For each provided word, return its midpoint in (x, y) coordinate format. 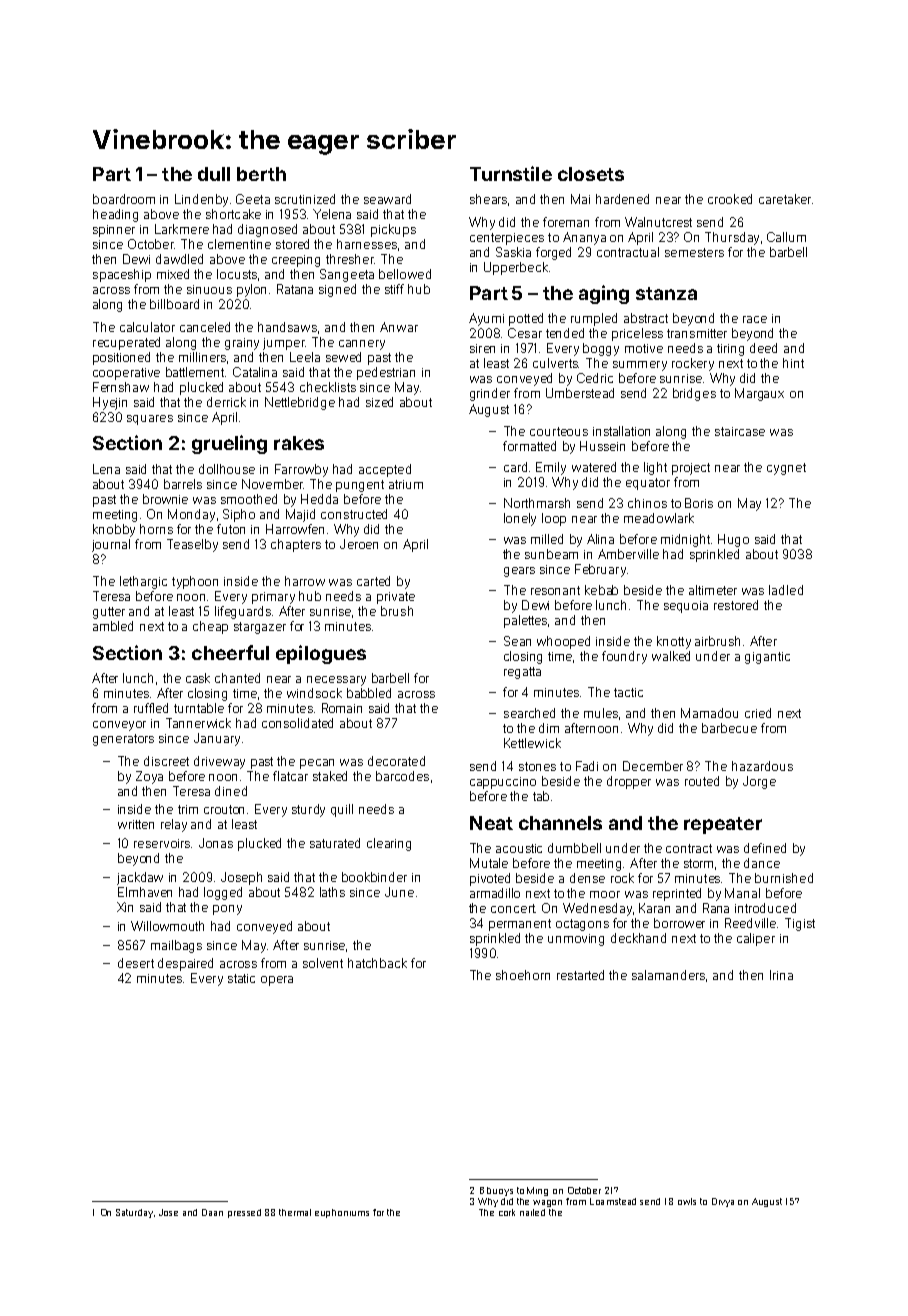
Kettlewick (532, 743)
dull (214, 174)
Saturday (134, 1213)
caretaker (785, 199)
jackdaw (140, 878)
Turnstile (511, 173)
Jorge (759, 782)
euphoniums (342, 1213)
